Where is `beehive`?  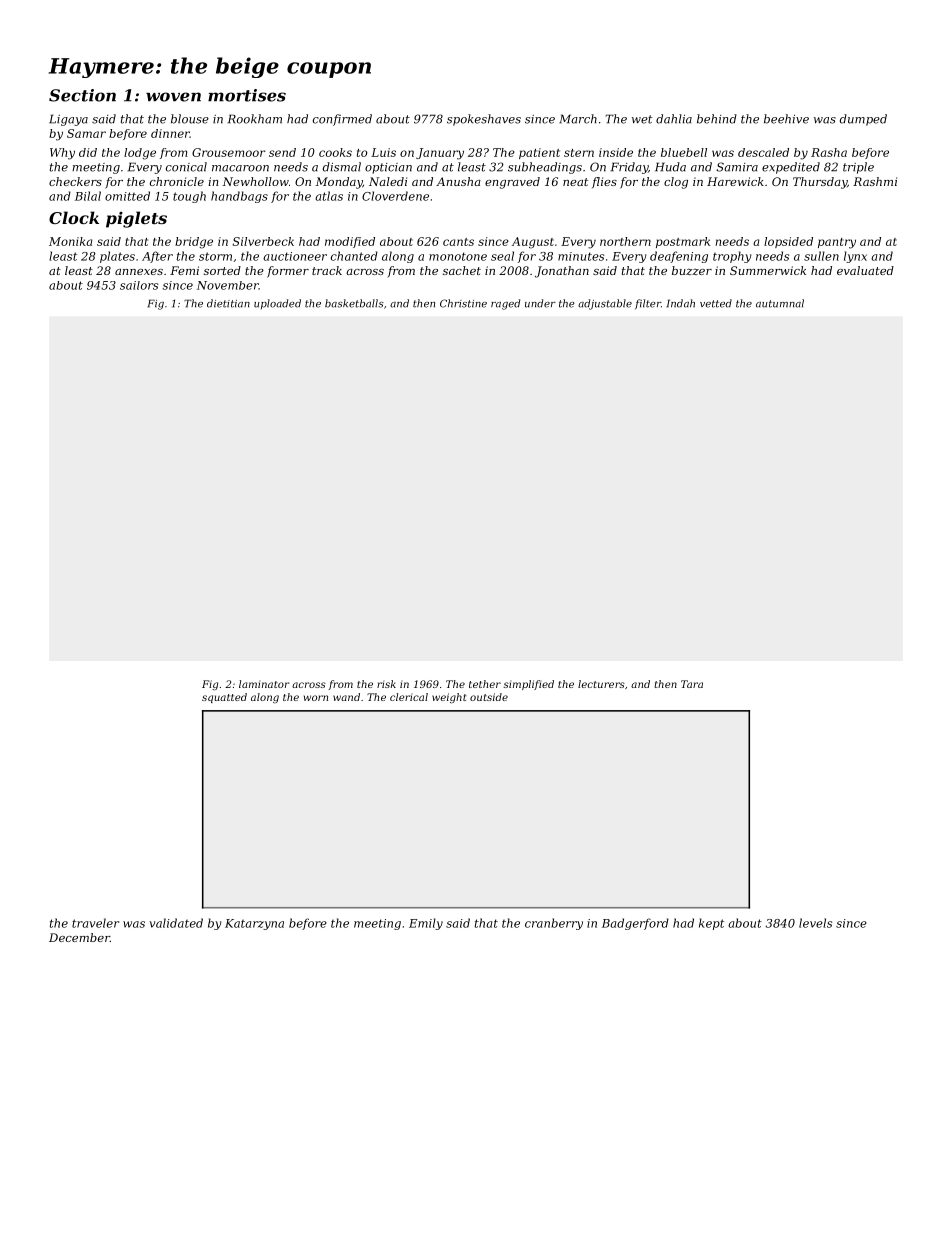
beehive is located at coordinates (786, 119).
